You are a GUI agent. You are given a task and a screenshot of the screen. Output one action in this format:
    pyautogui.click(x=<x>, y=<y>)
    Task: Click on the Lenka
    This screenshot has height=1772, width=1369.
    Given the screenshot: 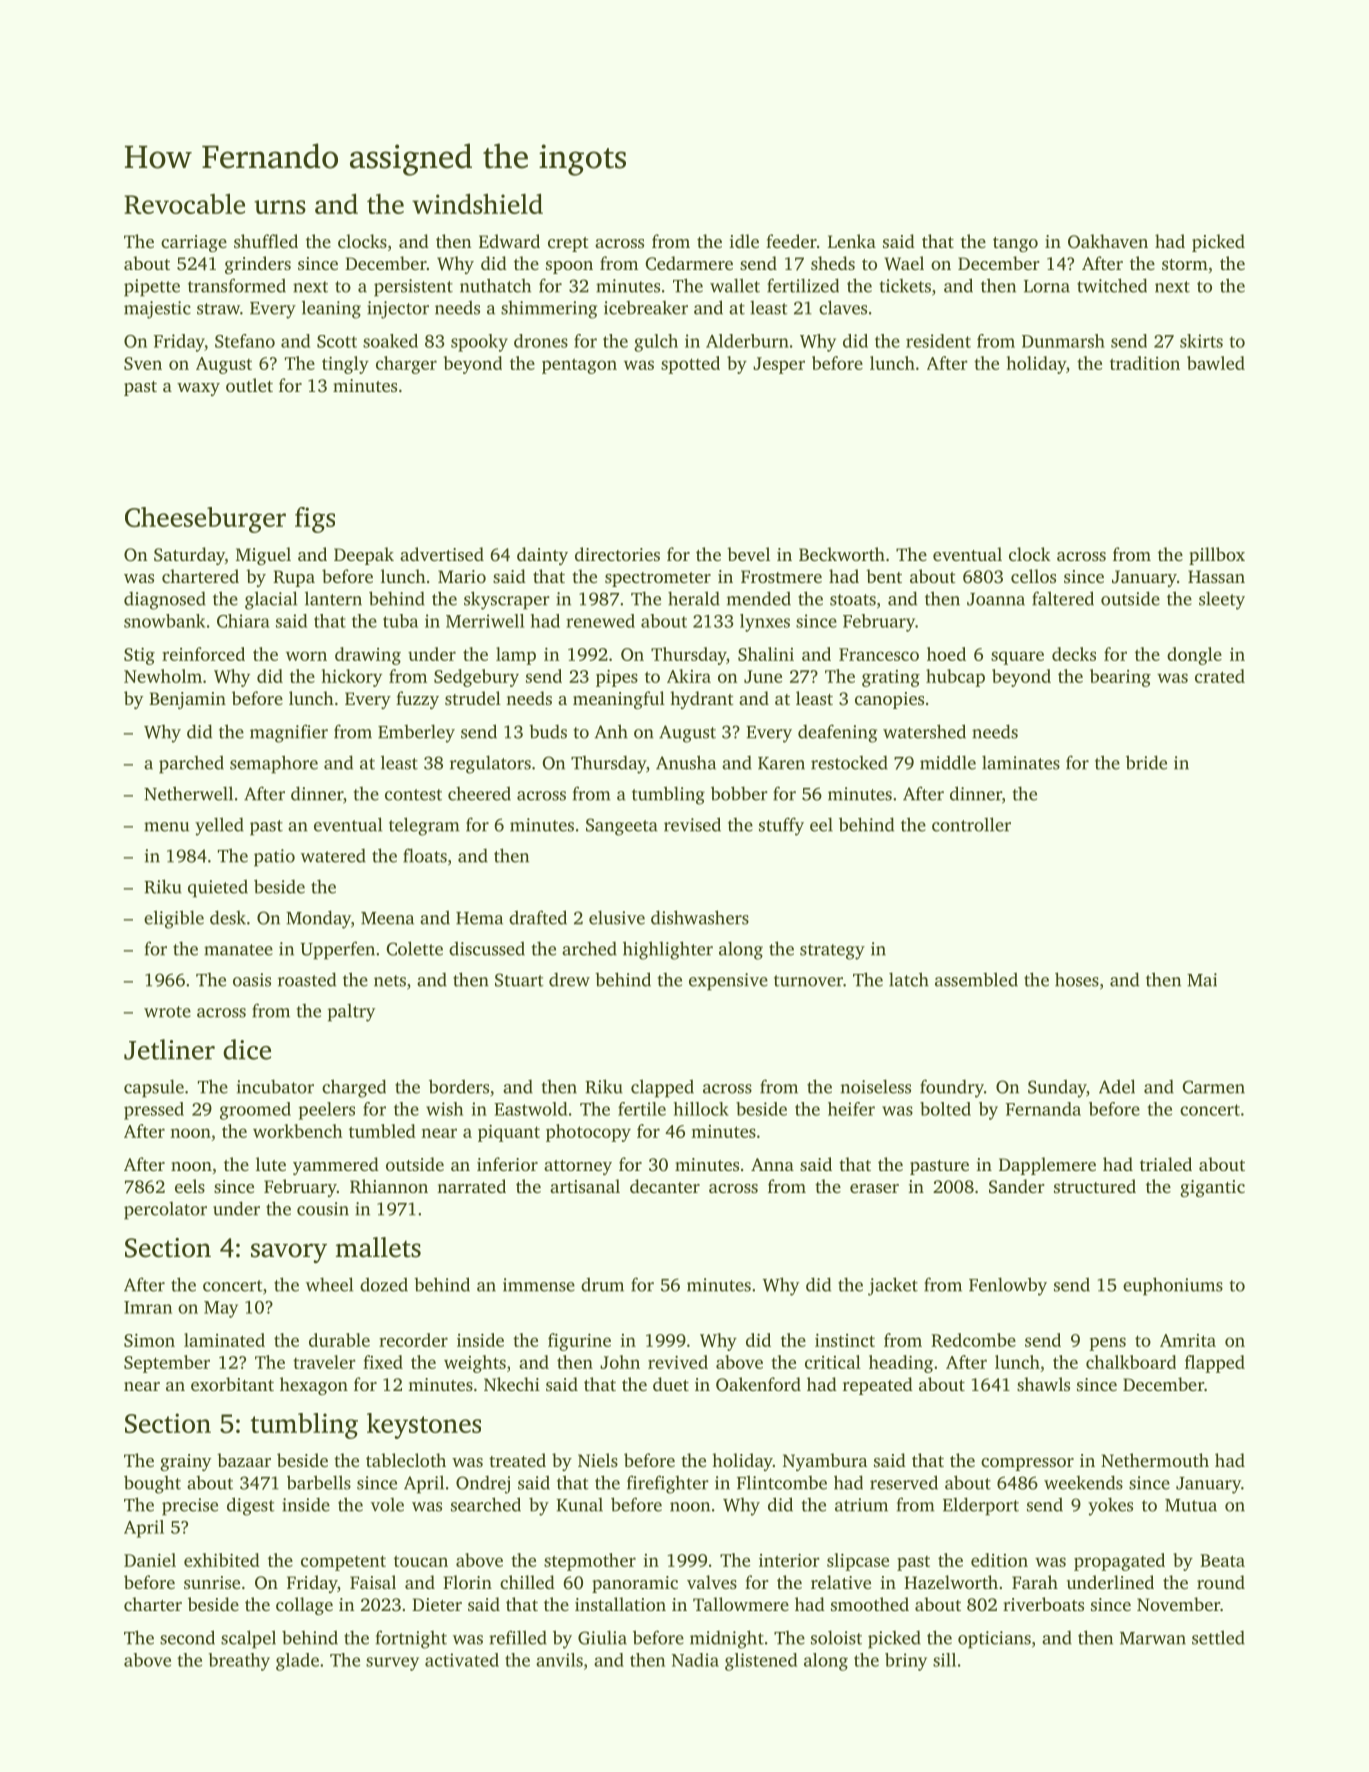 What is the action you would take?
    pyautogui.click(x=852, y=241)
